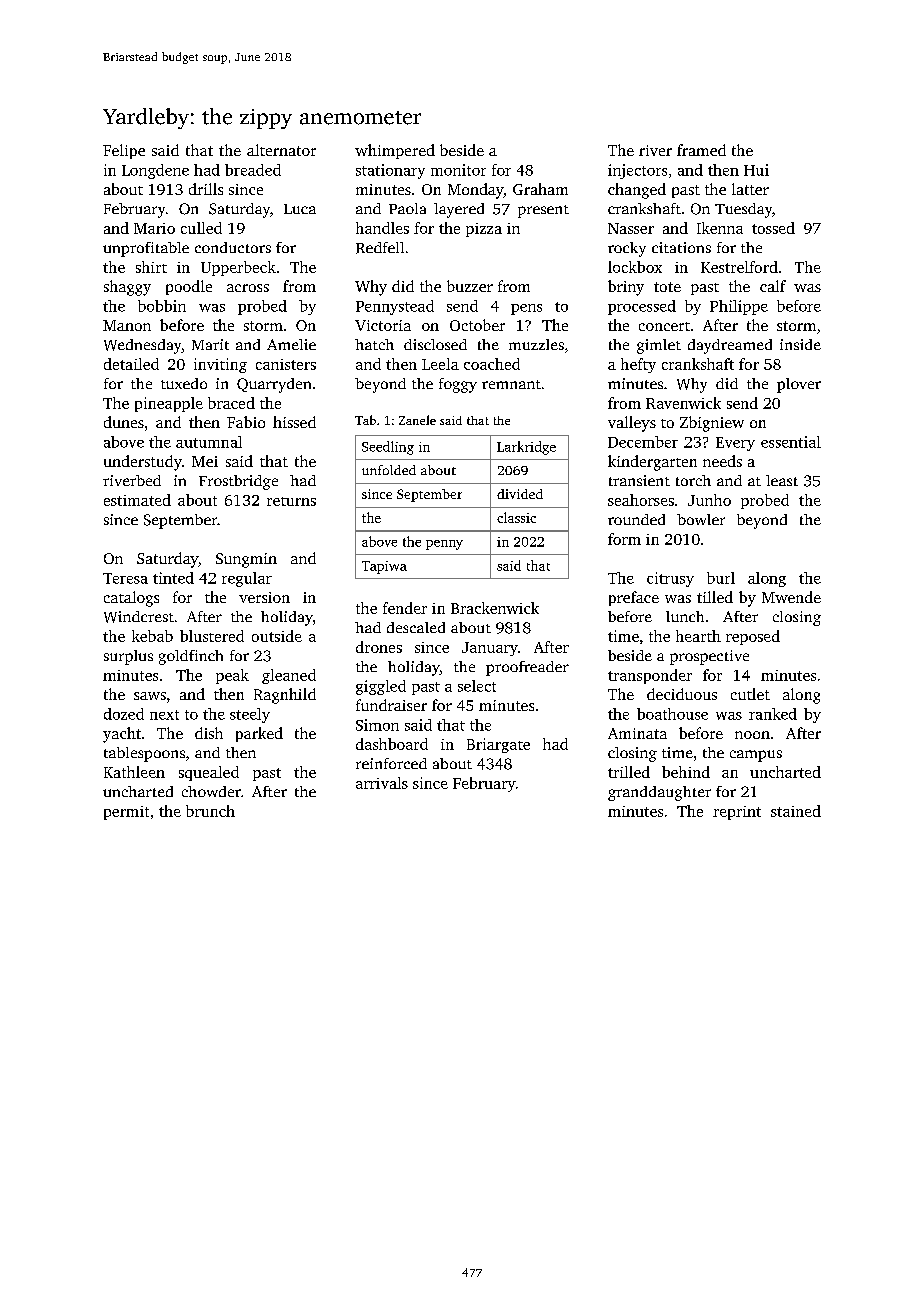  What do you see at coordinates (701, 150) in the document?
I see `framed` at bounding box center [701, 150].
